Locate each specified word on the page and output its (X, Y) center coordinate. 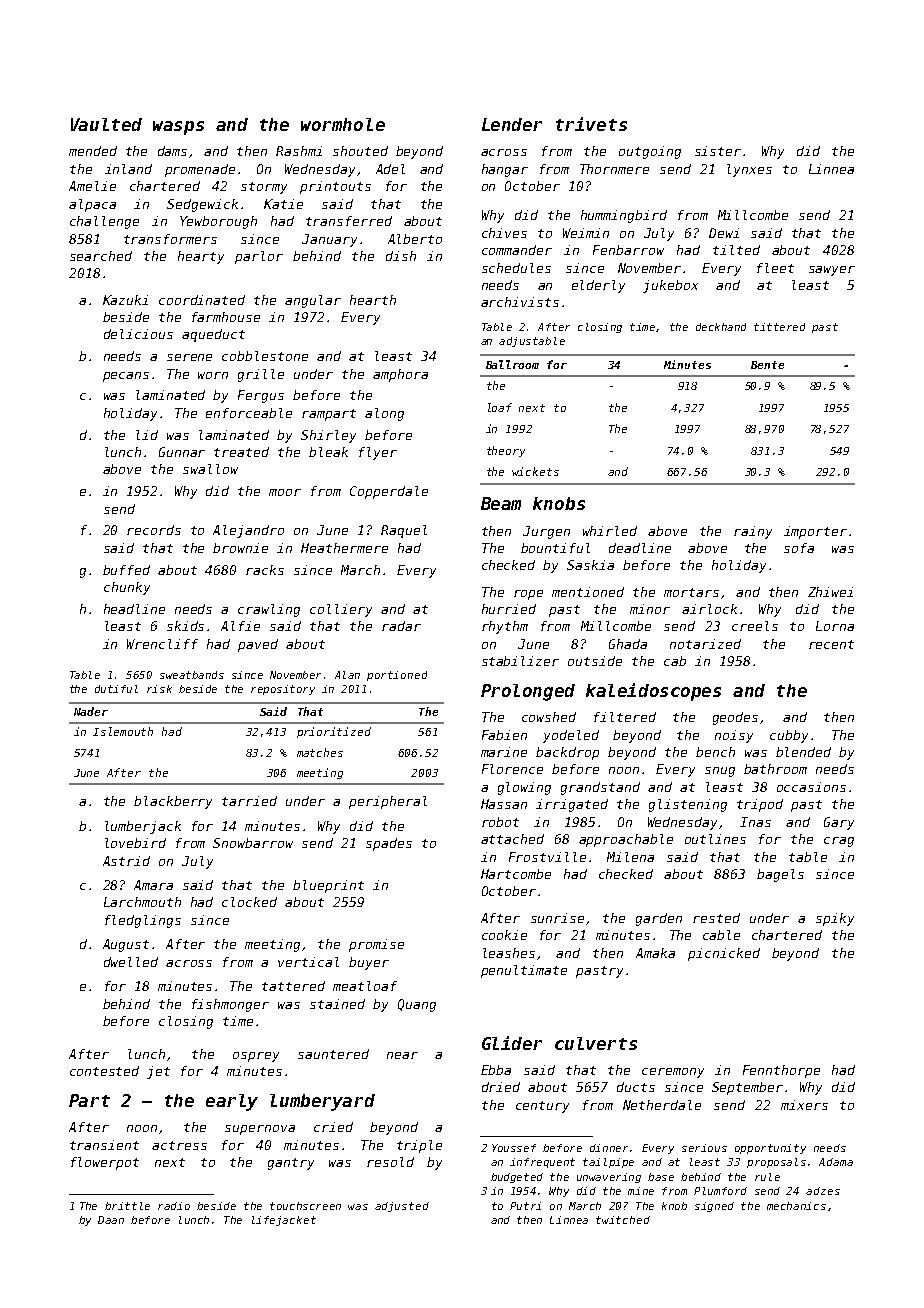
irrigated (572, 805)
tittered (779, 327)
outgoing (650, 152)
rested (716, 918)
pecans (126, 377)
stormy (264, 188)
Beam (501, 503)
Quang (417, 1005)
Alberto (415, 239)
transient (104, 1145)
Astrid (126, 861)
